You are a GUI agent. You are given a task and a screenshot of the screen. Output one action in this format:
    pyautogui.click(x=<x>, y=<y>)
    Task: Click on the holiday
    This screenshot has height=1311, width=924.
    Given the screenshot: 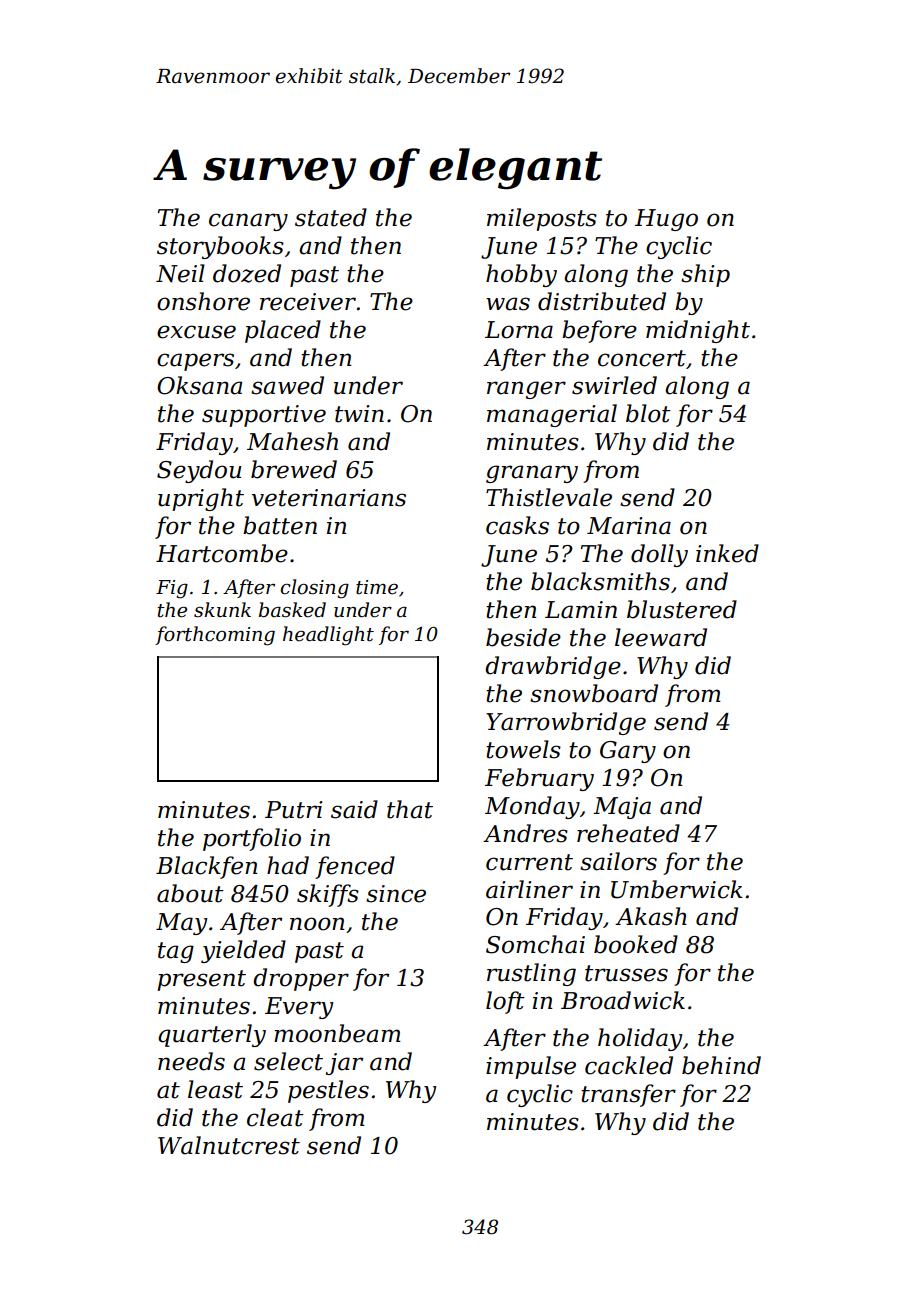 What is the action you would take?
    pyautogui.click(x=640, y=1039)
